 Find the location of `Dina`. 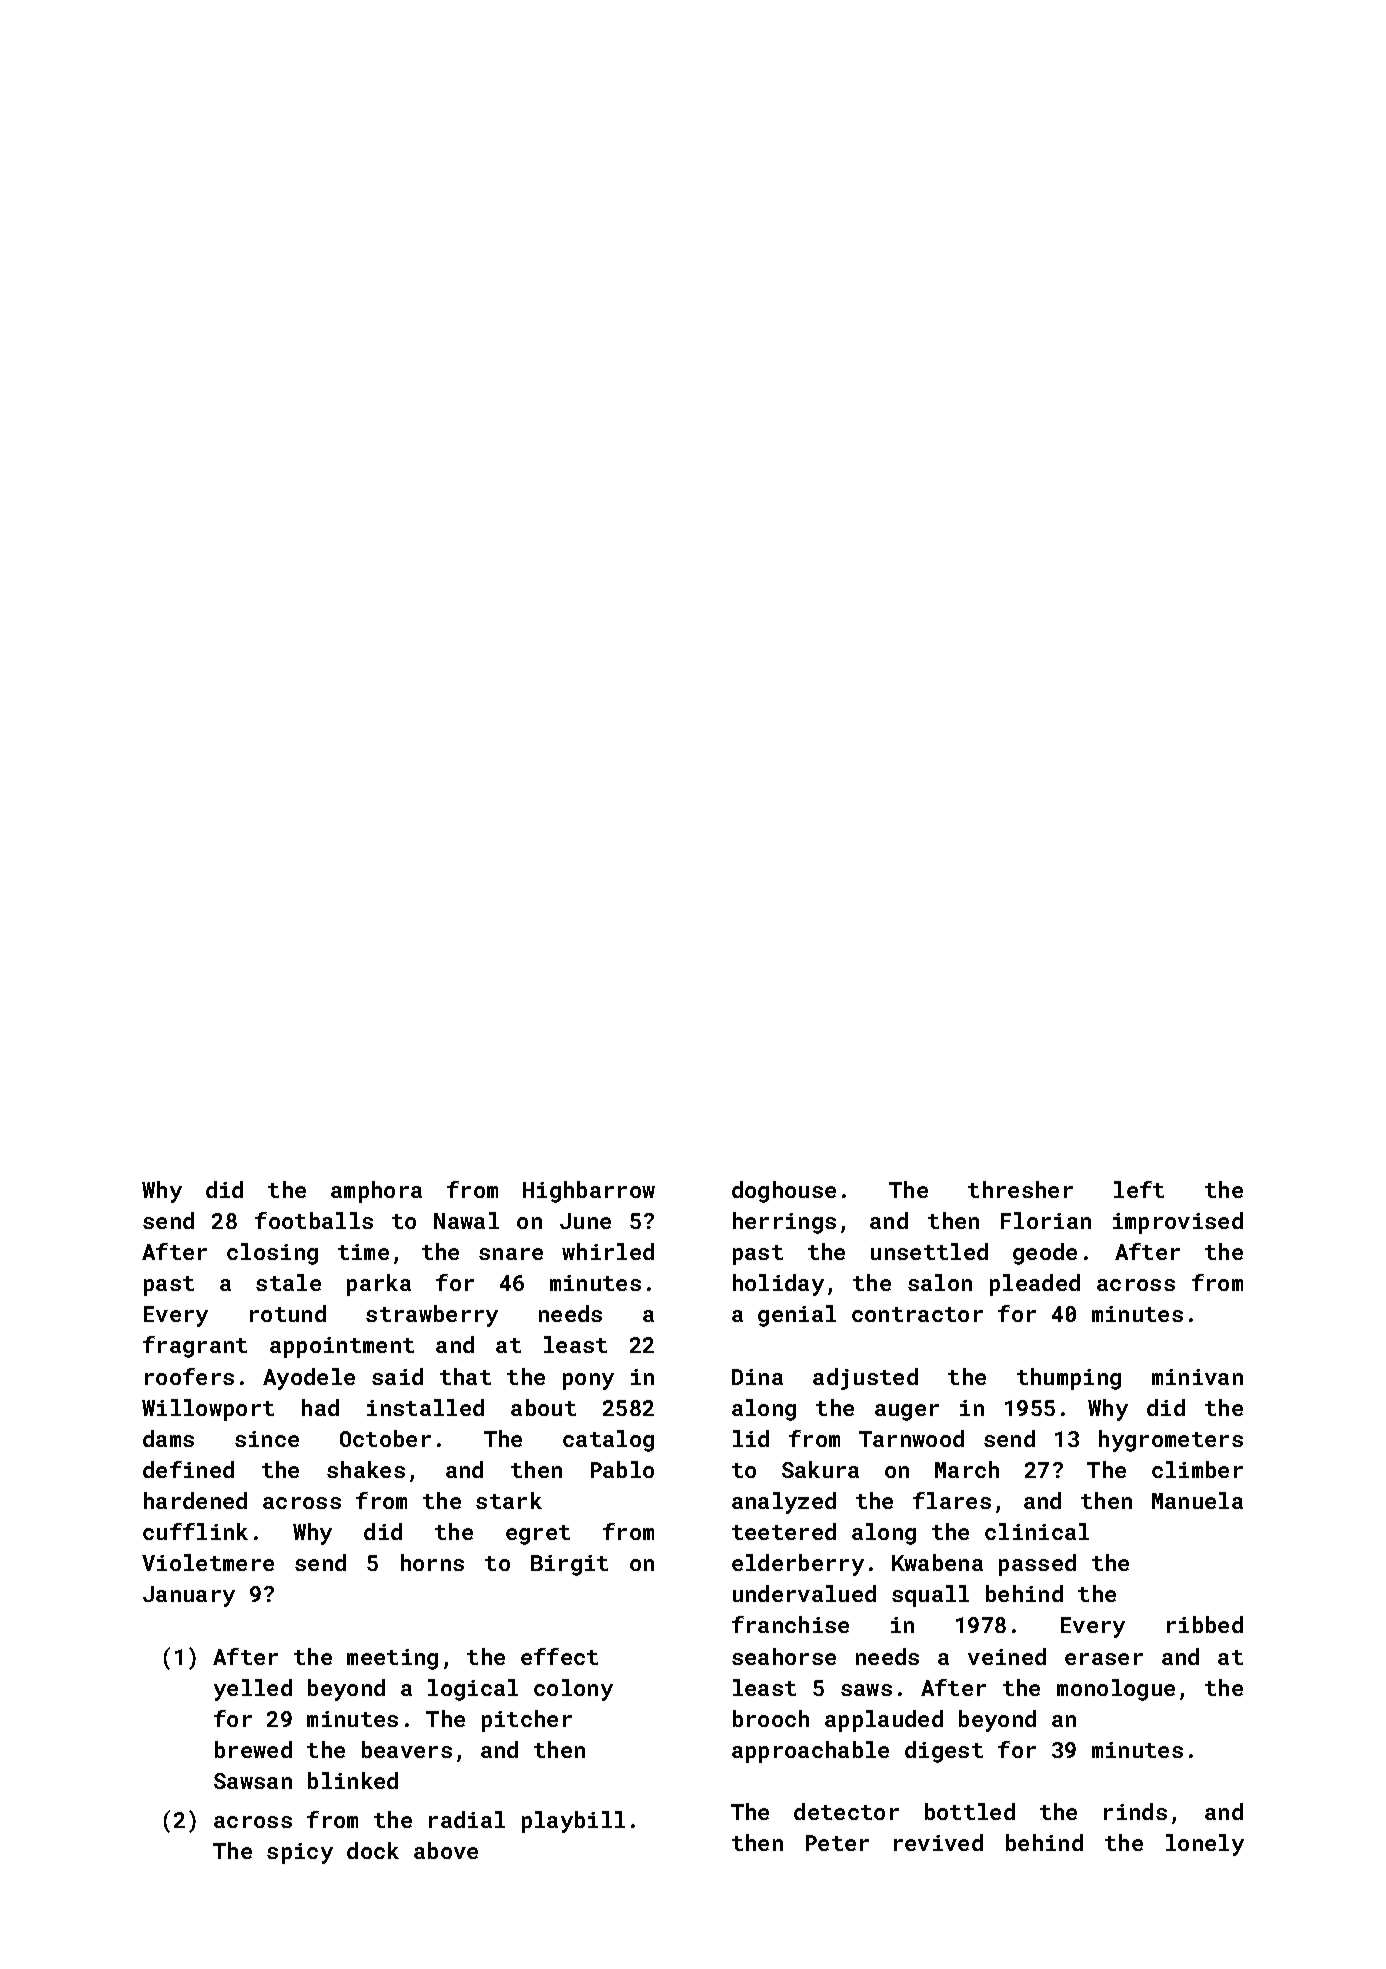

Dina is located at coordinates (757, 1377).
